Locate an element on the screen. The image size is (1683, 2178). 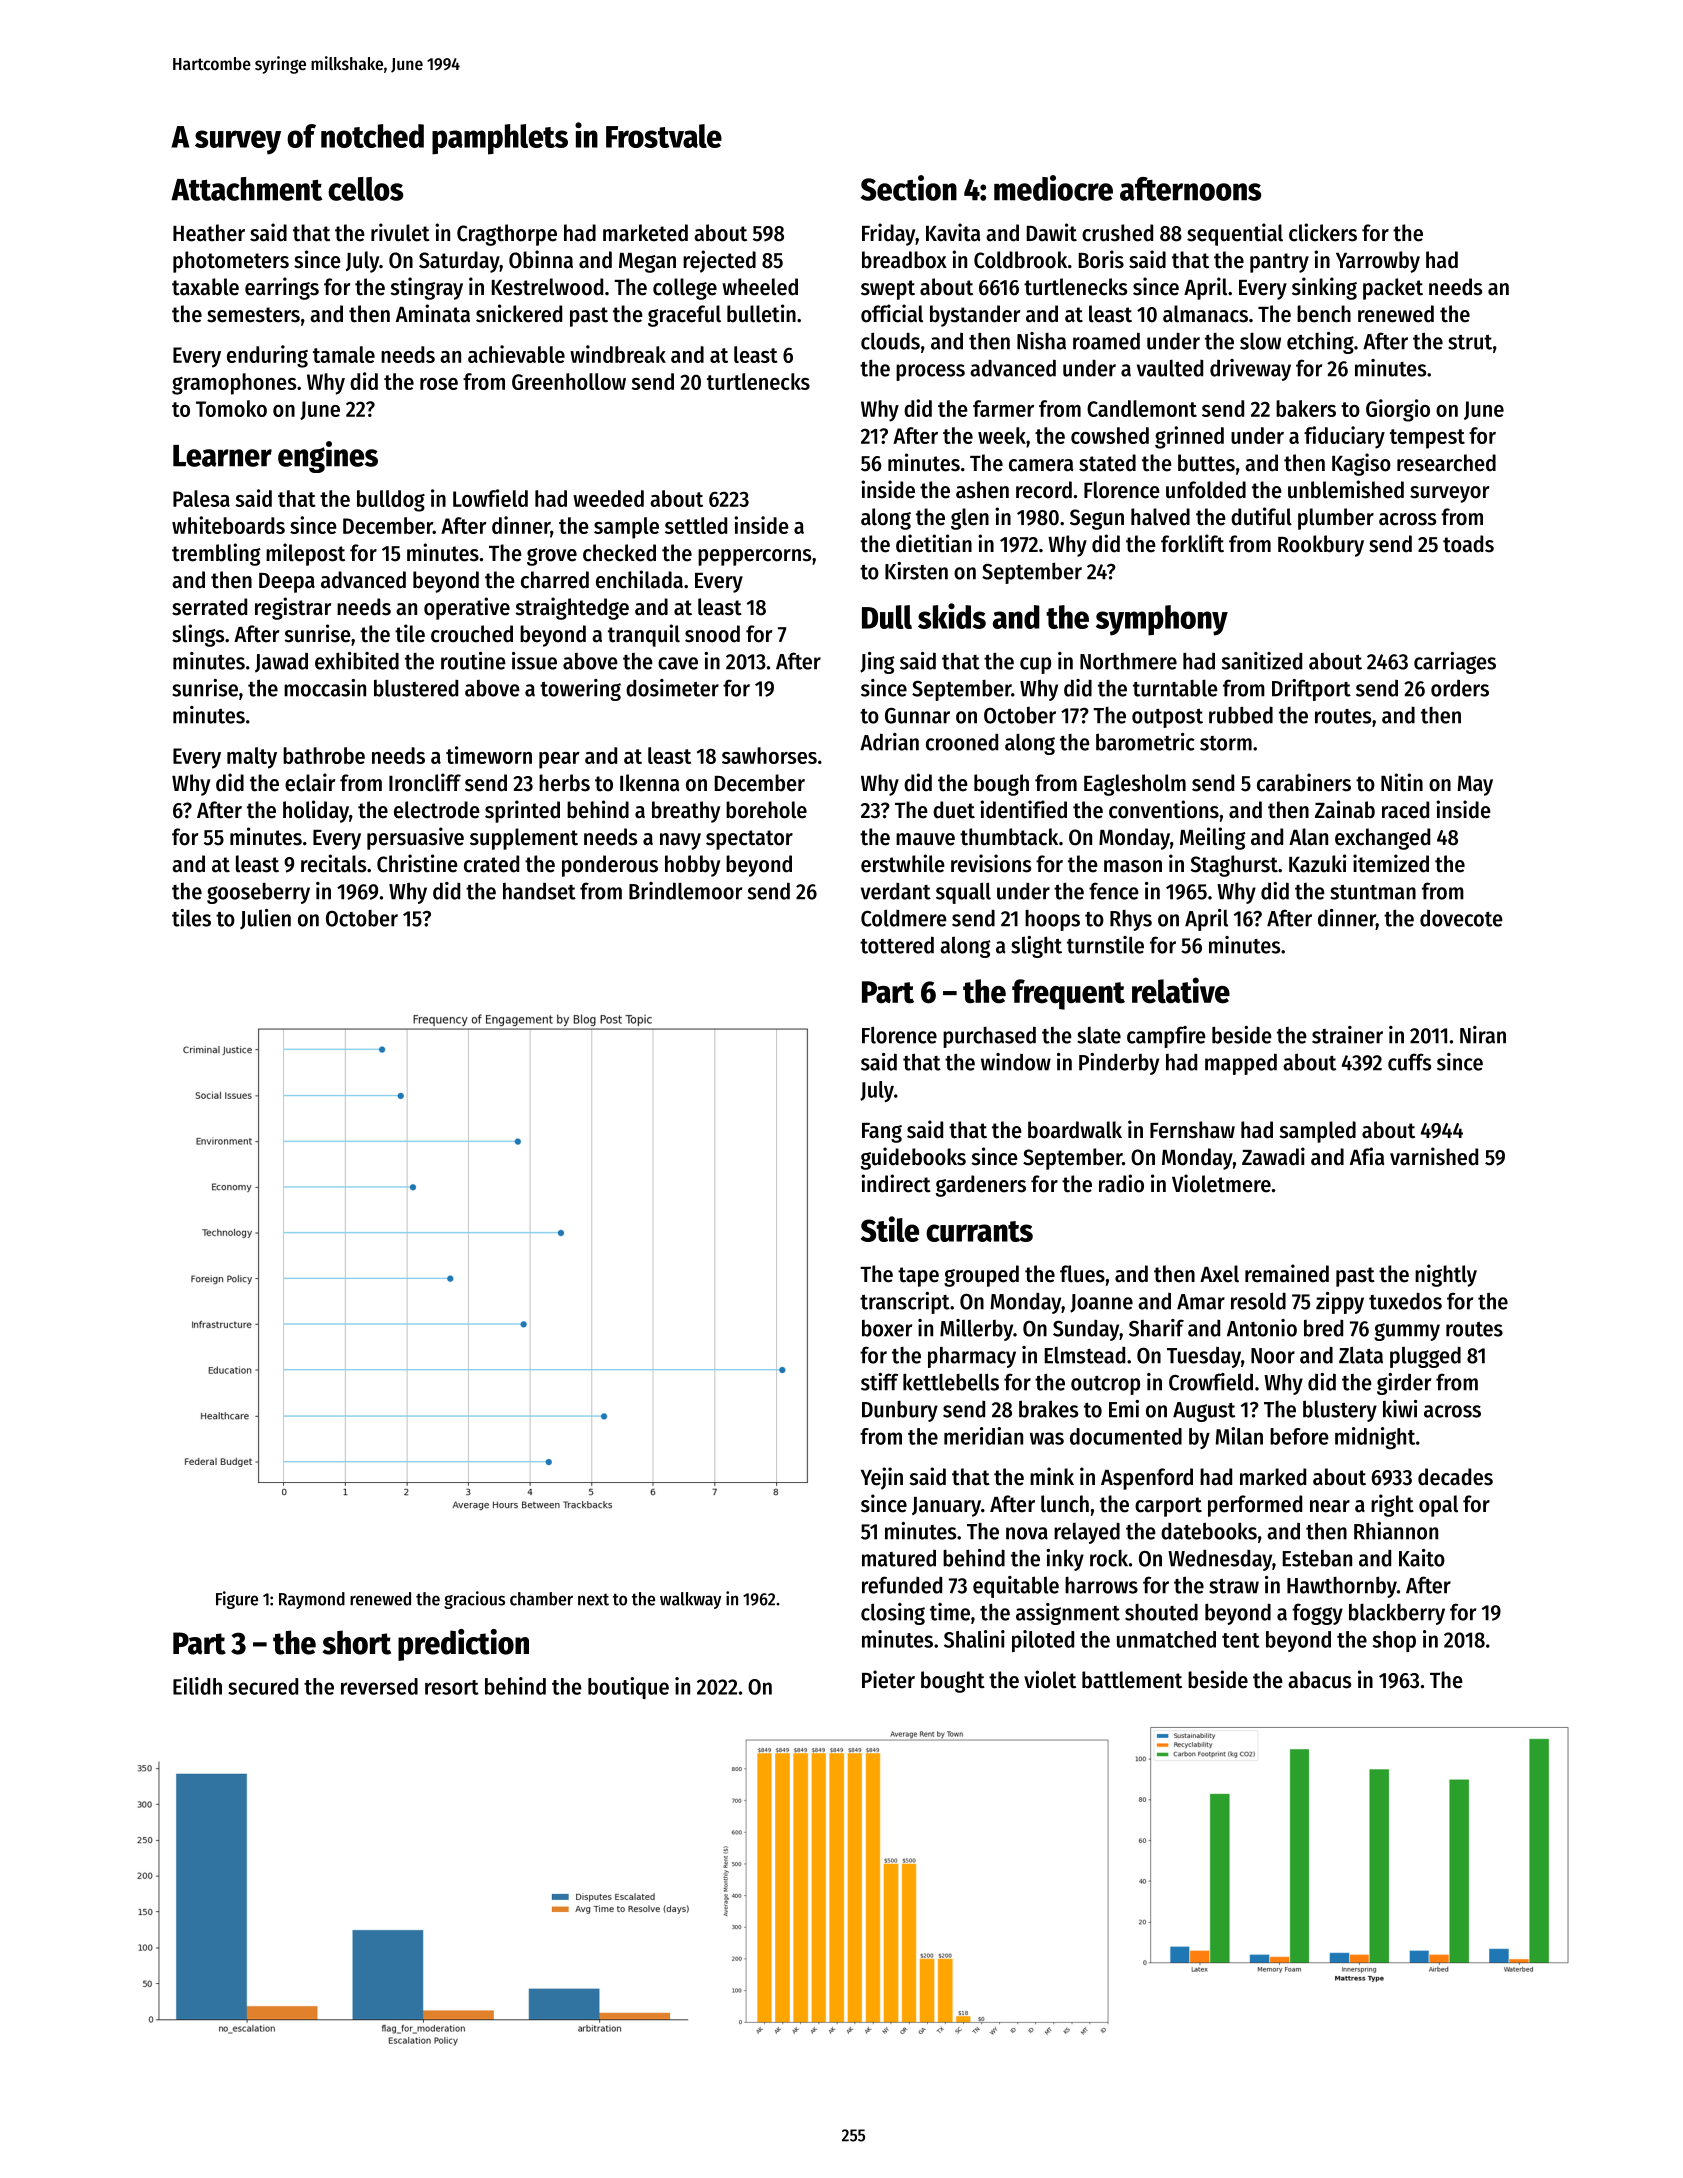
Kavita is located at coordinates (953, 232).
